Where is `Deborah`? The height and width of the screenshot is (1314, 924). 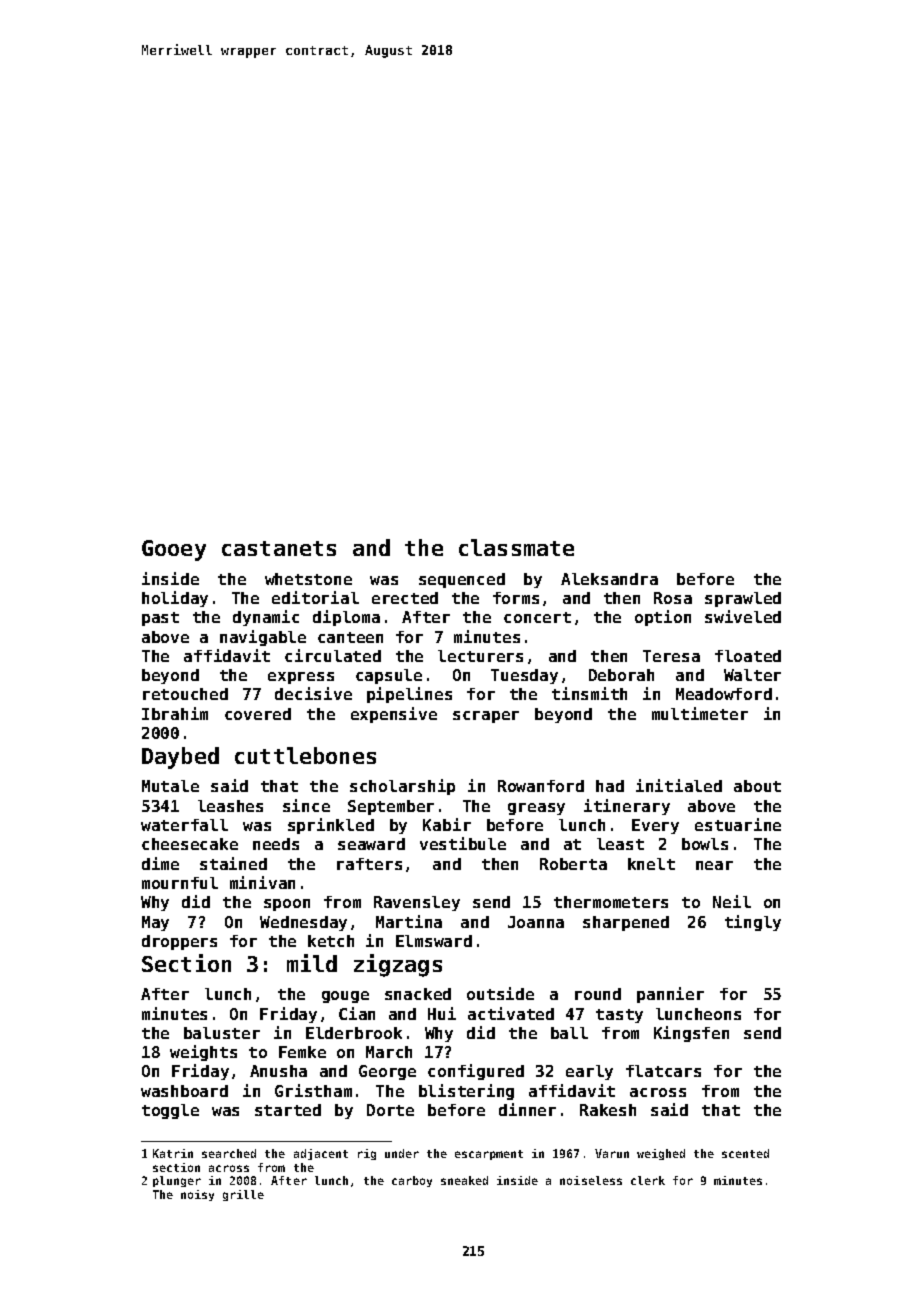 Deborah is located at coordinates (621, 675).
